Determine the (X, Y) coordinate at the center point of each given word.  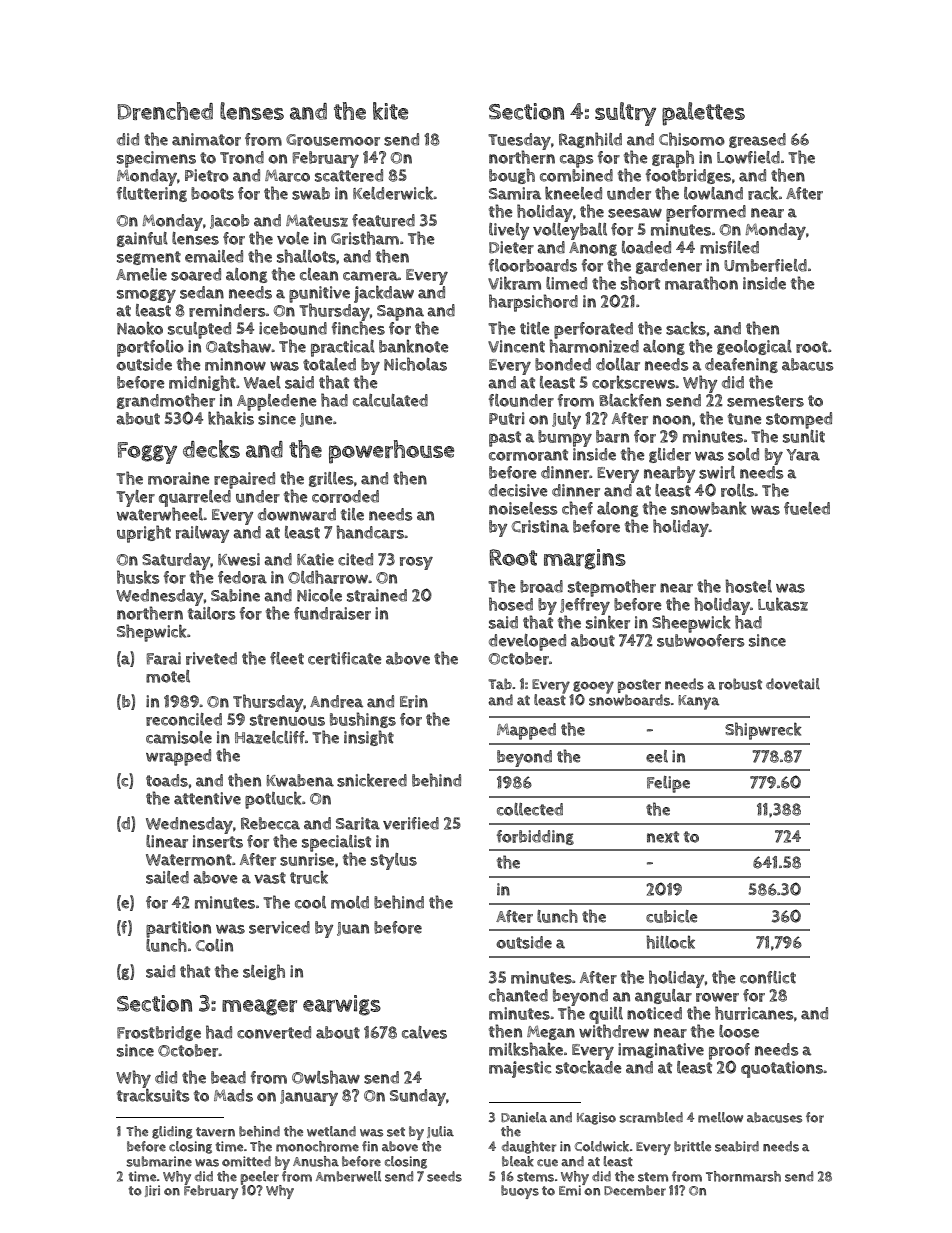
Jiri (152, 1191)
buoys (520, 1192)
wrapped (178, 757)
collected (530, 809)
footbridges (688, 176)
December (635, 1190)
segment (149, 258)
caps (576, 161)
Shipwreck (763, 731)
